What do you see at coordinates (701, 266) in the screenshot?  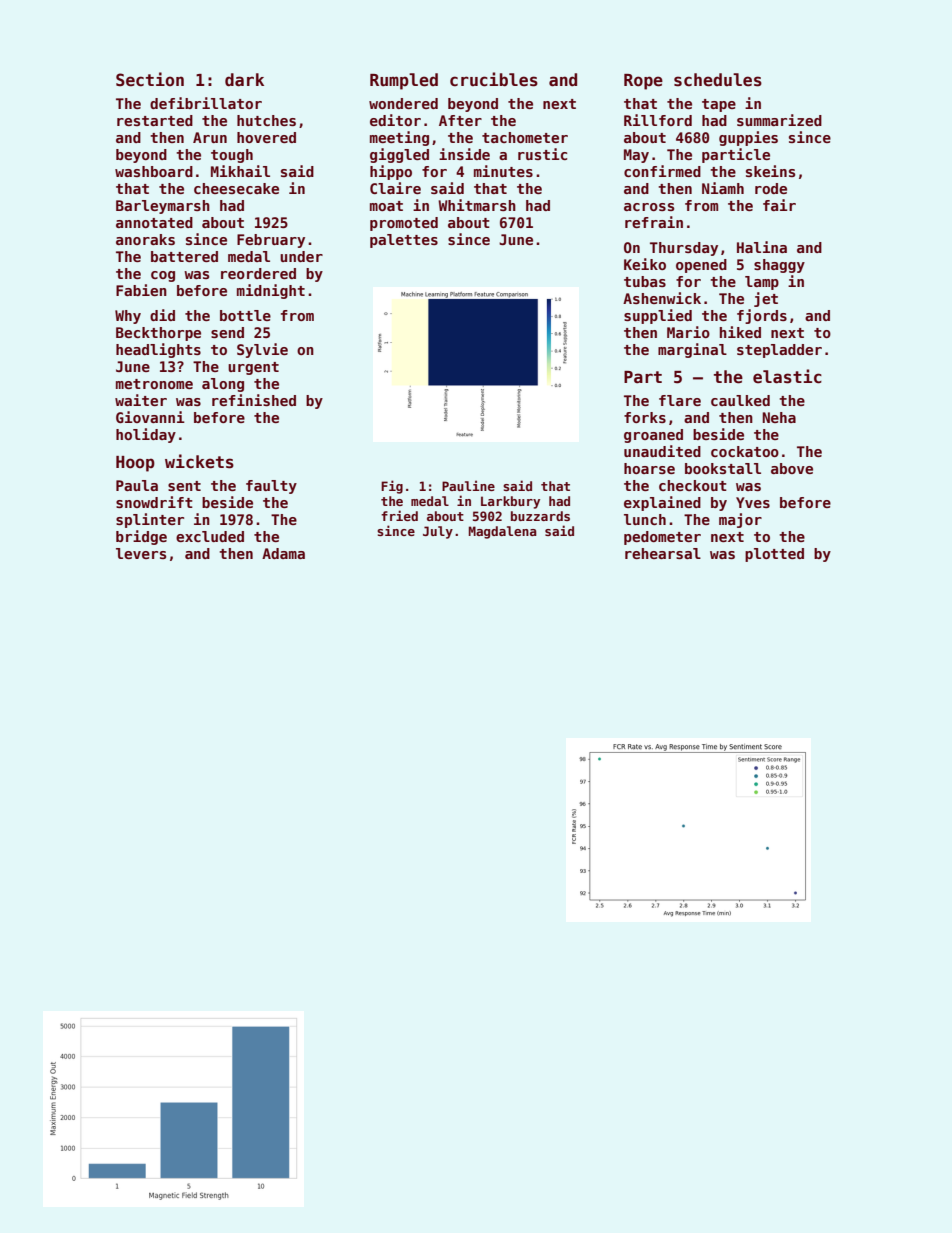 I see `opened` at bounding box center [701, 266].
